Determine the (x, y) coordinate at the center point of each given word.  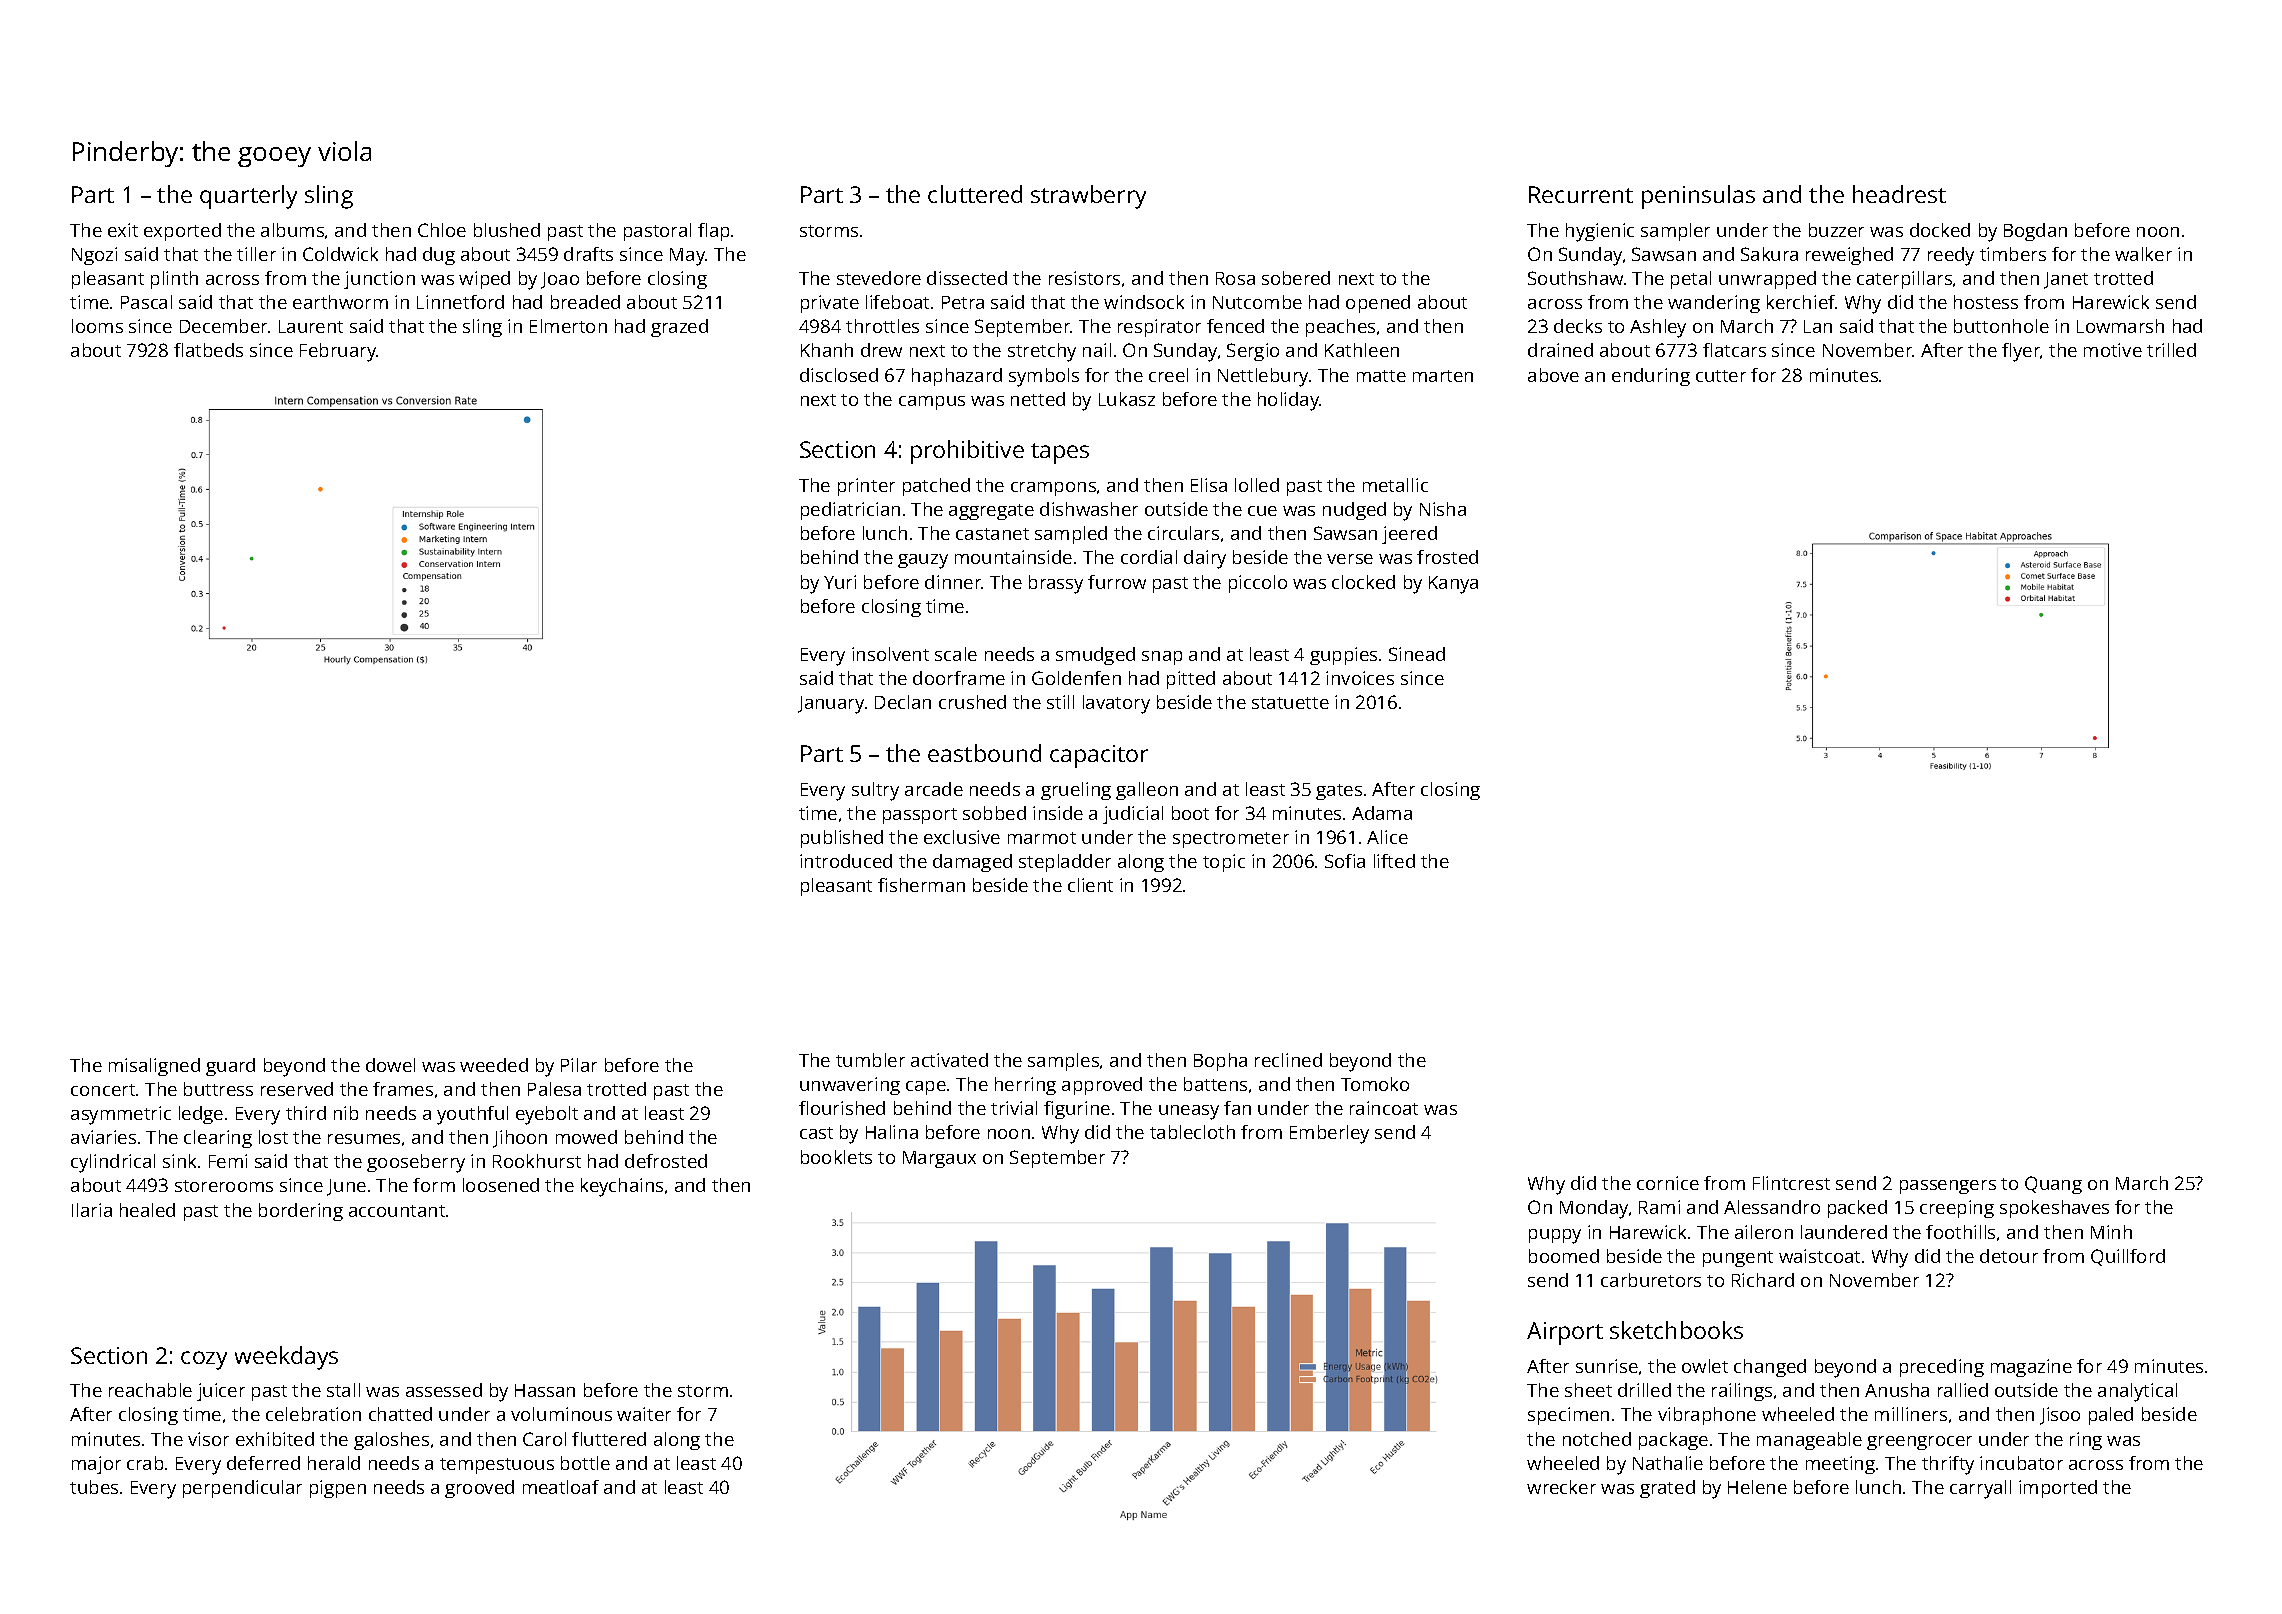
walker (2143, 254)
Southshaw (1575, 278)
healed (147, 1210)
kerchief (1801, 302)
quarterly (248, 197)
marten (1443, 376)
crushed (972, 702)
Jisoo (2060, 1416)
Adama (1382, 813)
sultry (875, 791)
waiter (644, 1414)
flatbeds (208, 350)
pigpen (338, 1489)
